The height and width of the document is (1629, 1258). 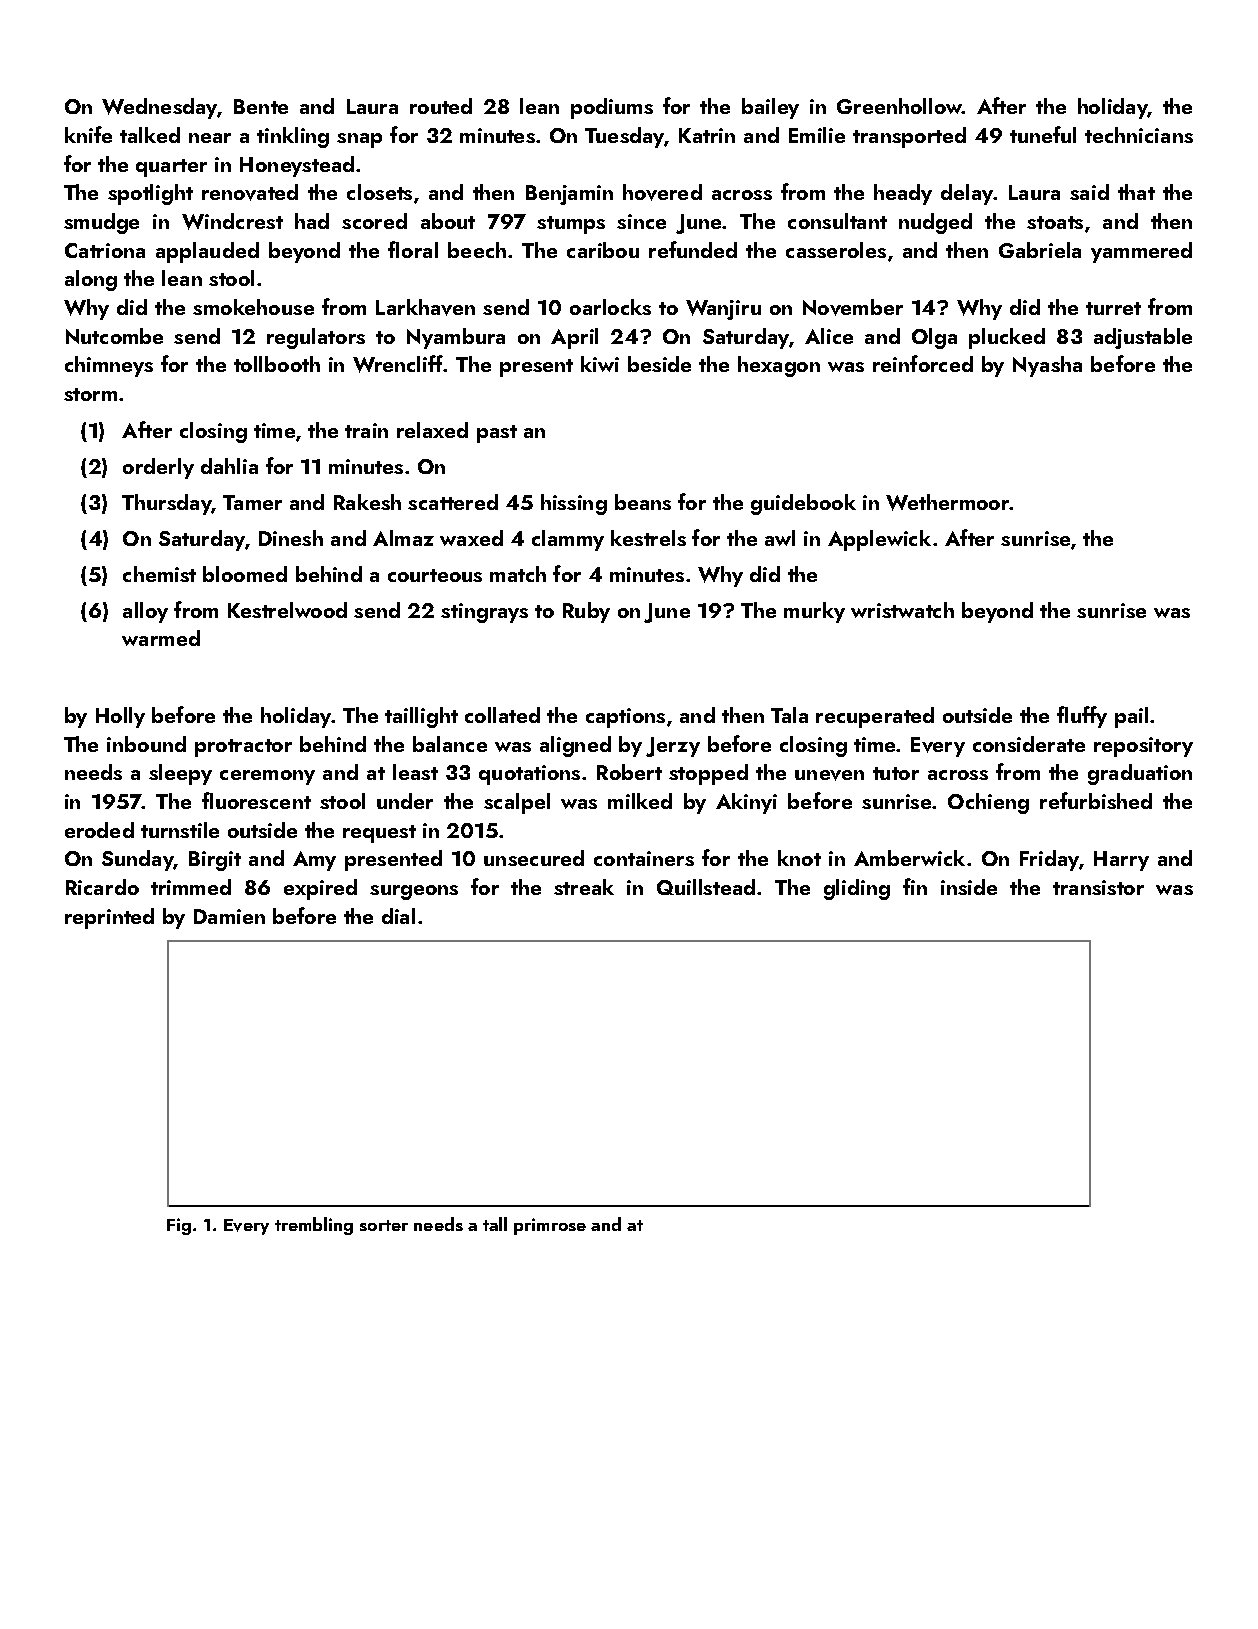 I want to click on dial, so click(x=398, y=916).
